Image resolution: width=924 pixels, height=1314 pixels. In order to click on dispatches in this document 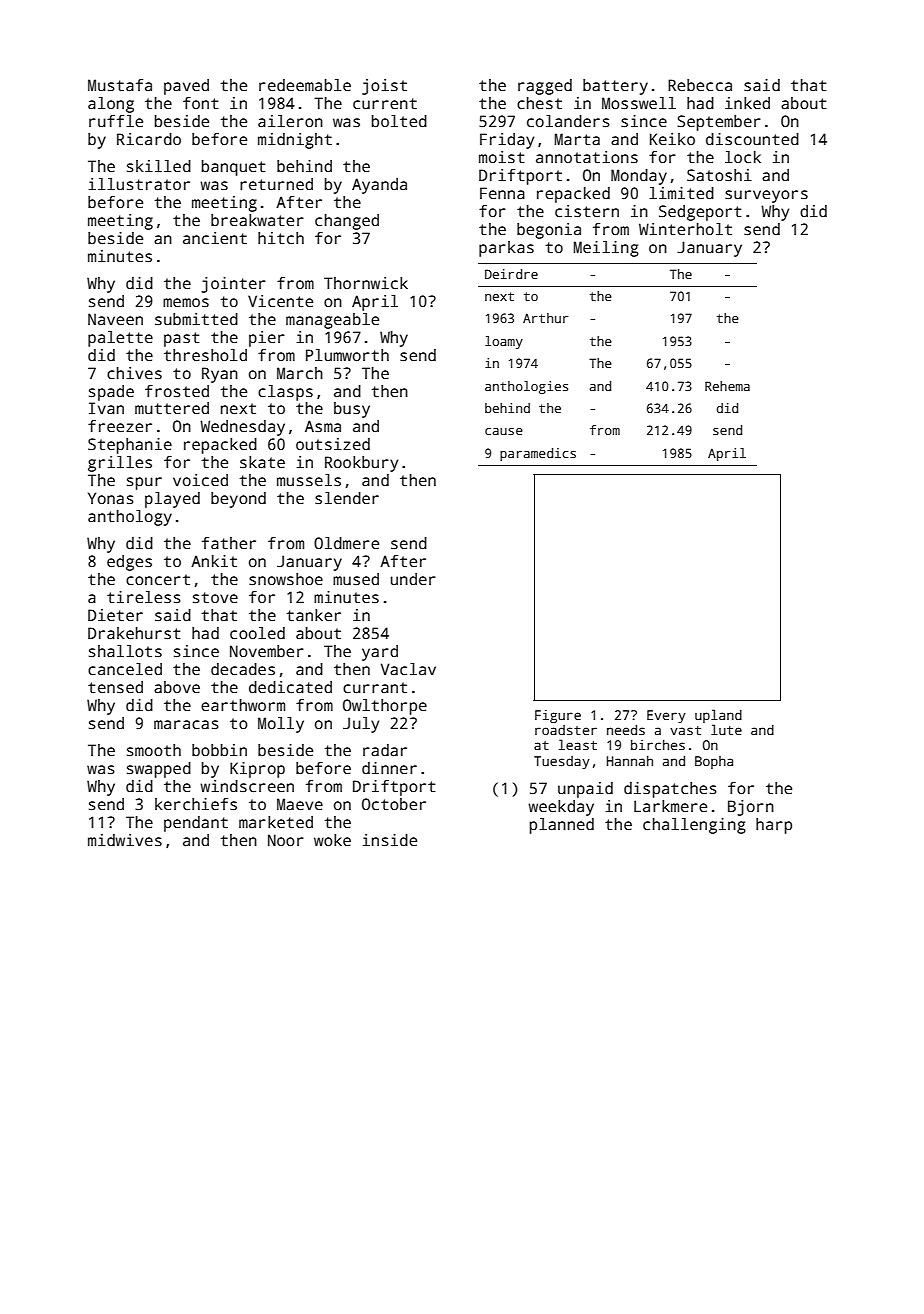, I will do `click(670, 790)`.
